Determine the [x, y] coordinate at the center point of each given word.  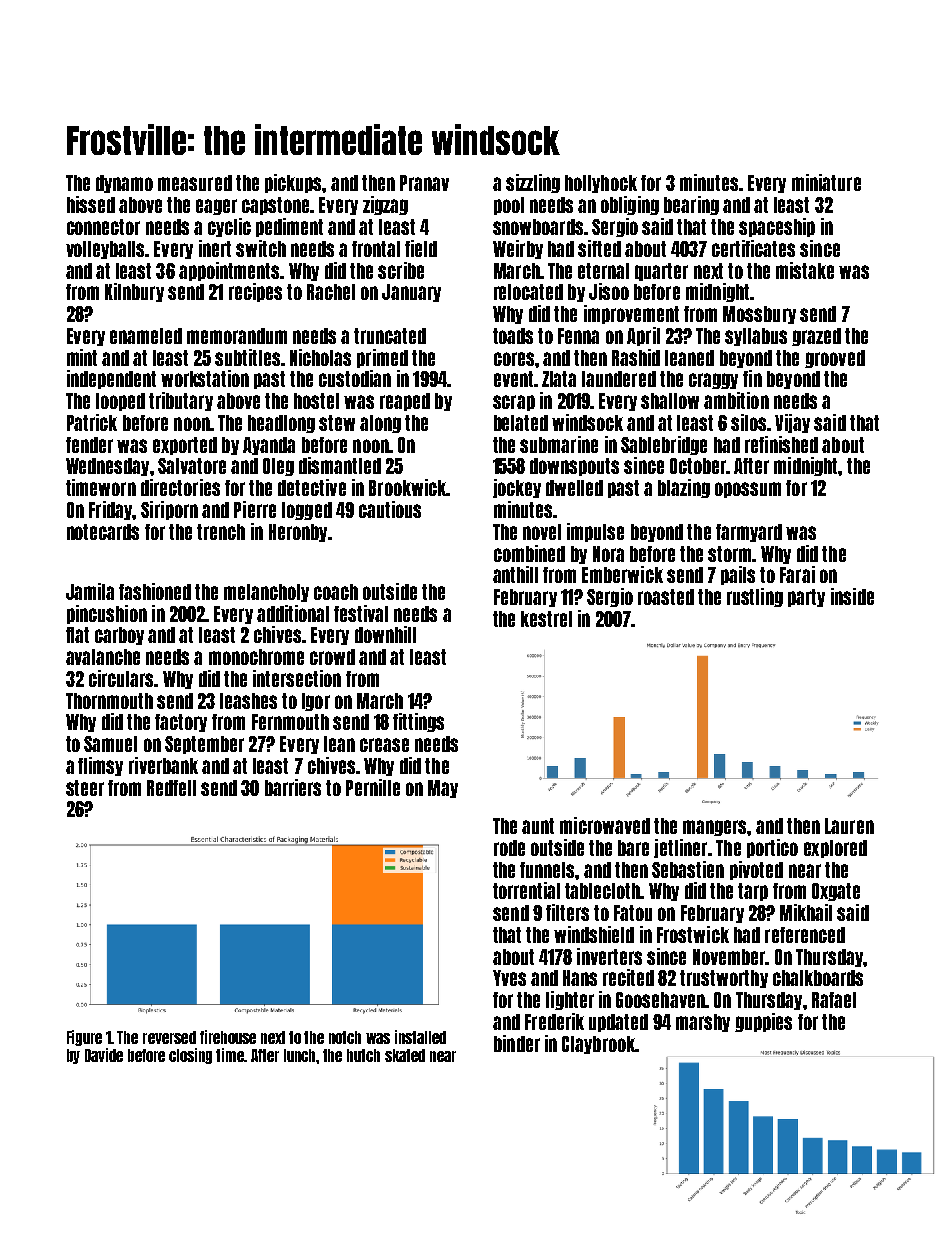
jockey [517, 488]
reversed [169, 1037]
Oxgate [836, 892]
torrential [526, 890]
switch [261, 248]
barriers [293, 787]
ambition [736, 400]
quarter [661, 272]
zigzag [385, 205]
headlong [281, 424]
